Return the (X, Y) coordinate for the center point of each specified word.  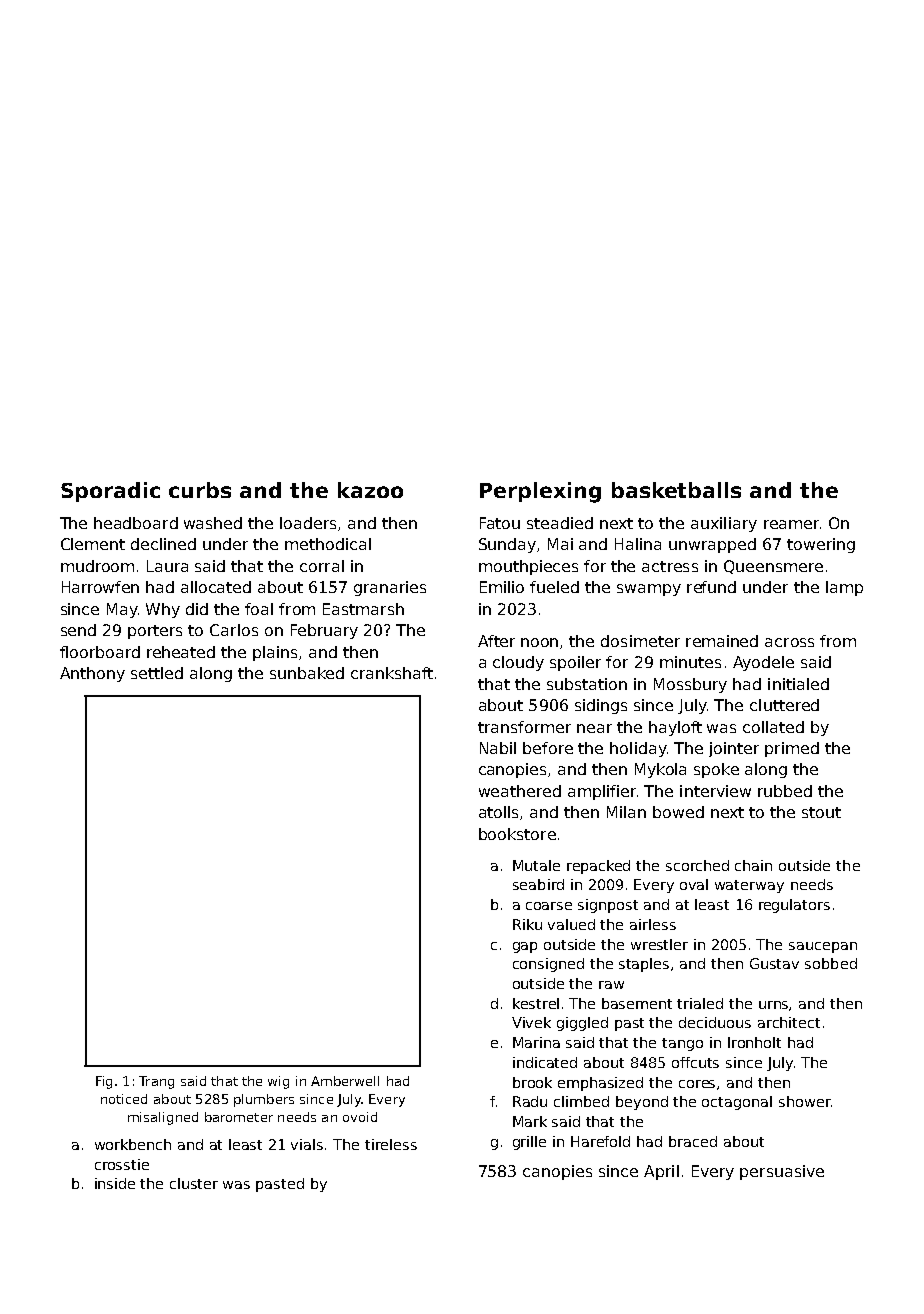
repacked (598, 867)
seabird (538, 884)
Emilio (502, 587)
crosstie (122, 1164)
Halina (638, 544)
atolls (500, 813)
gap (525, 947)
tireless (391, 1144)
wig (278, 1082)
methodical (328, 544)
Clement (93, 544)
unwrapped (712, 545)
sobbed (831, 963)
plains (275, 653)
